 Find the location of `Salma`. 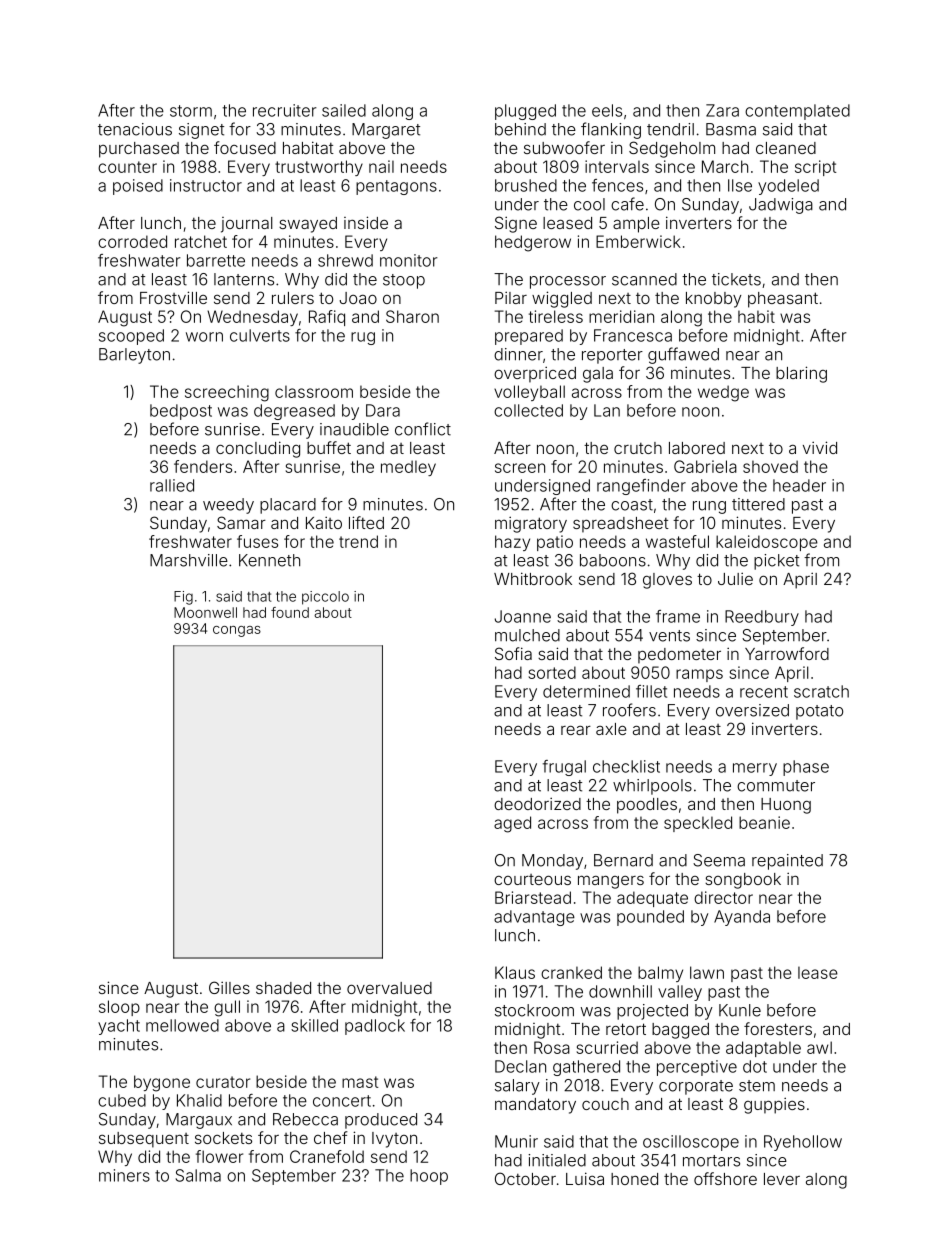

Salma is located at coordinates (198, 1175).
